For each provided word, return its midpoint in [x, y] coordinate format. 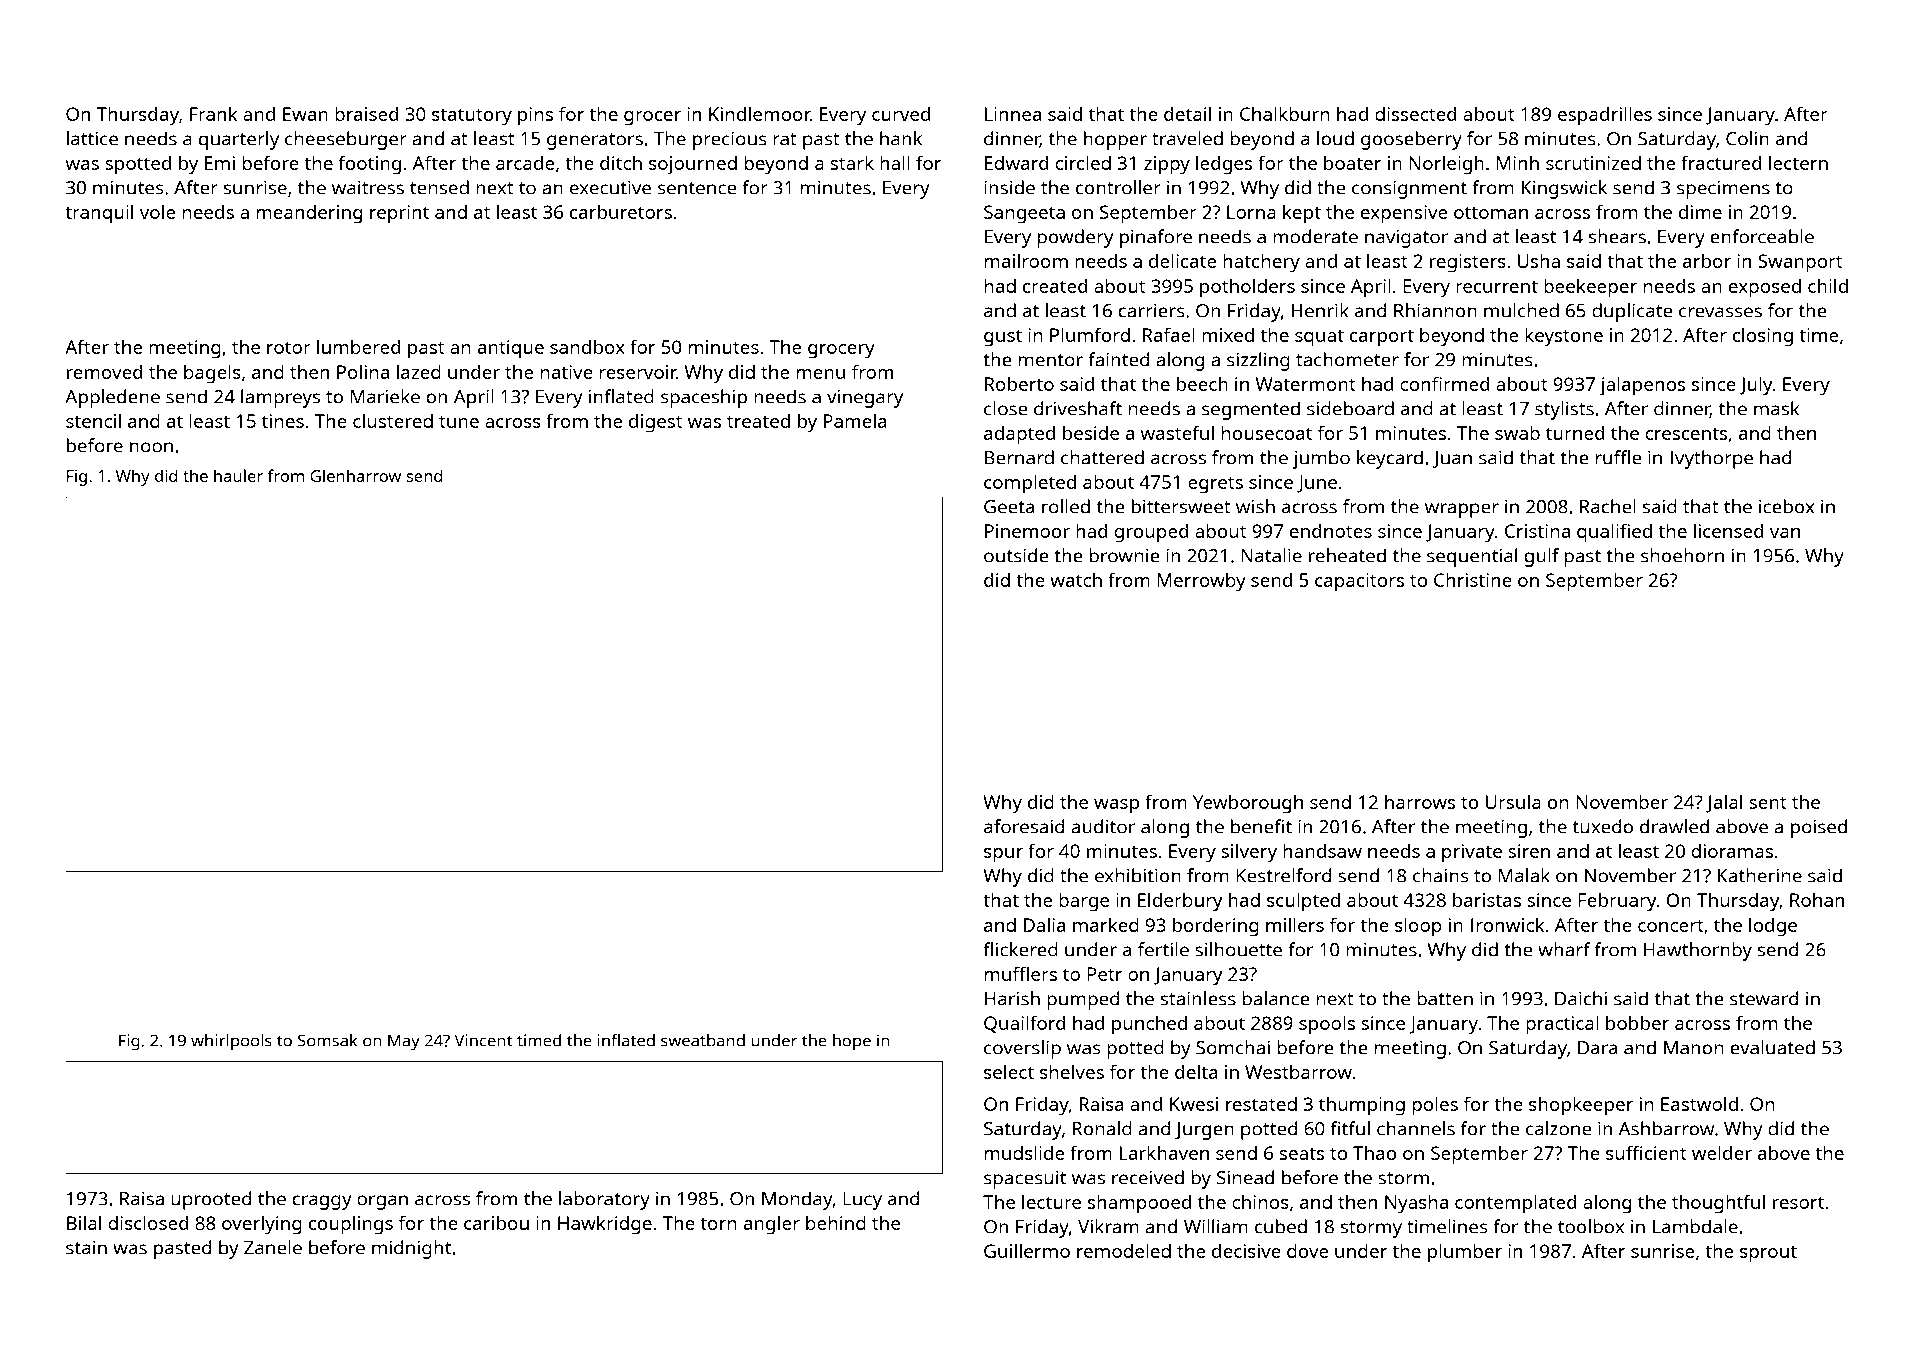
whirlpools [231, 1042]
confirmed [1444, 383]
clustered [393, 420]
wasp [1116, 806]
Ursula [1513, 801]
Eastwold [1699, 1103]
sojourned [693, 165]
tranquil [99, 214]
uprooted [211, 1200]
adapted [1019, 435]
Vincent [484, 1040]
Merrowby [1202, 582]
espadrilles [1605, 116]
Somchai [1233, 1047]
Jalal [1724, 803]
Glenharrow [355, 475]
